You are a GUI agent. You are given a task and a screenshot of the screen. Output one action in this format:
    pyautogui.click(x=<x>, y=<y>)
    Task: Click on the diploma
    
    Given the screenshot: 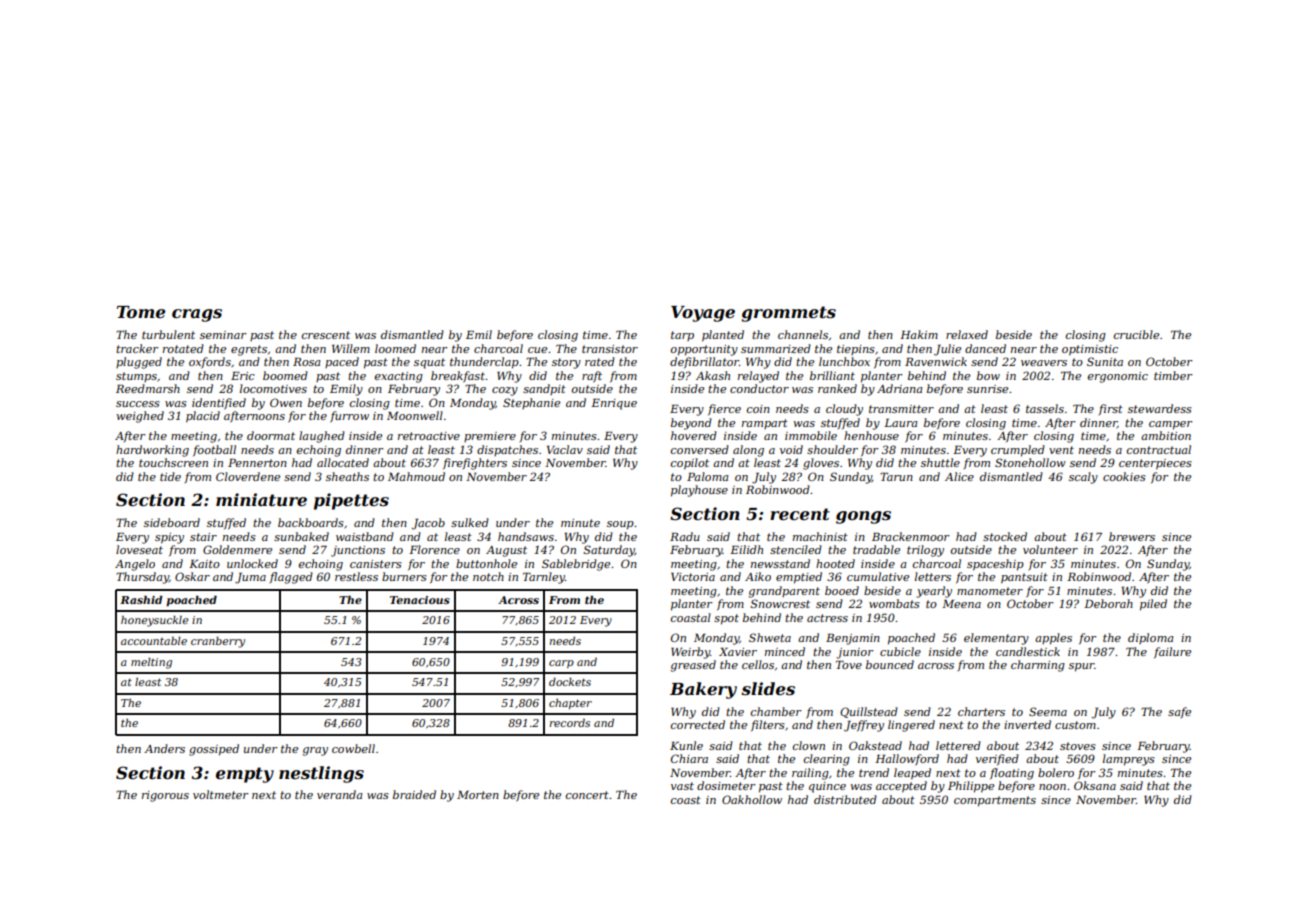 What is the action you would take?
    pyautogui.click(x=1151, y=638)
